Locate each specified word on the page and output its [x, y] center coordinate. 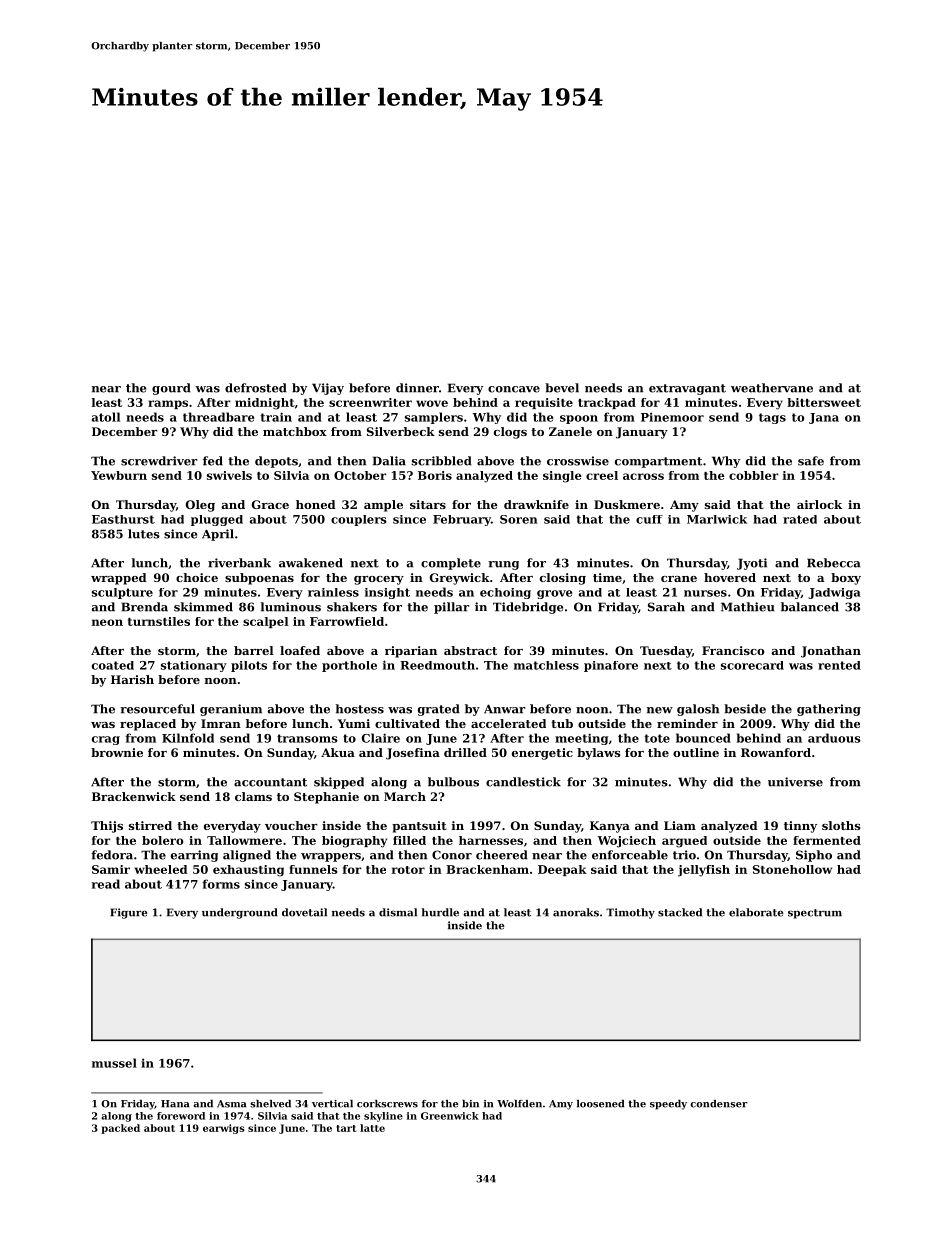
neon [107, 622]
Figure [129, 913]
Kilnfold [188, 738]
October [360, 475]
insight [387, 593]
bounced [703, 738]
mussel [114, 1063]
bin [470, 1104]
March [405, 796]
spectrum [815, 914]
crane [679, 579]
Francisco [733, 650]
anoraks [576, 912]
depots [276, 462]
